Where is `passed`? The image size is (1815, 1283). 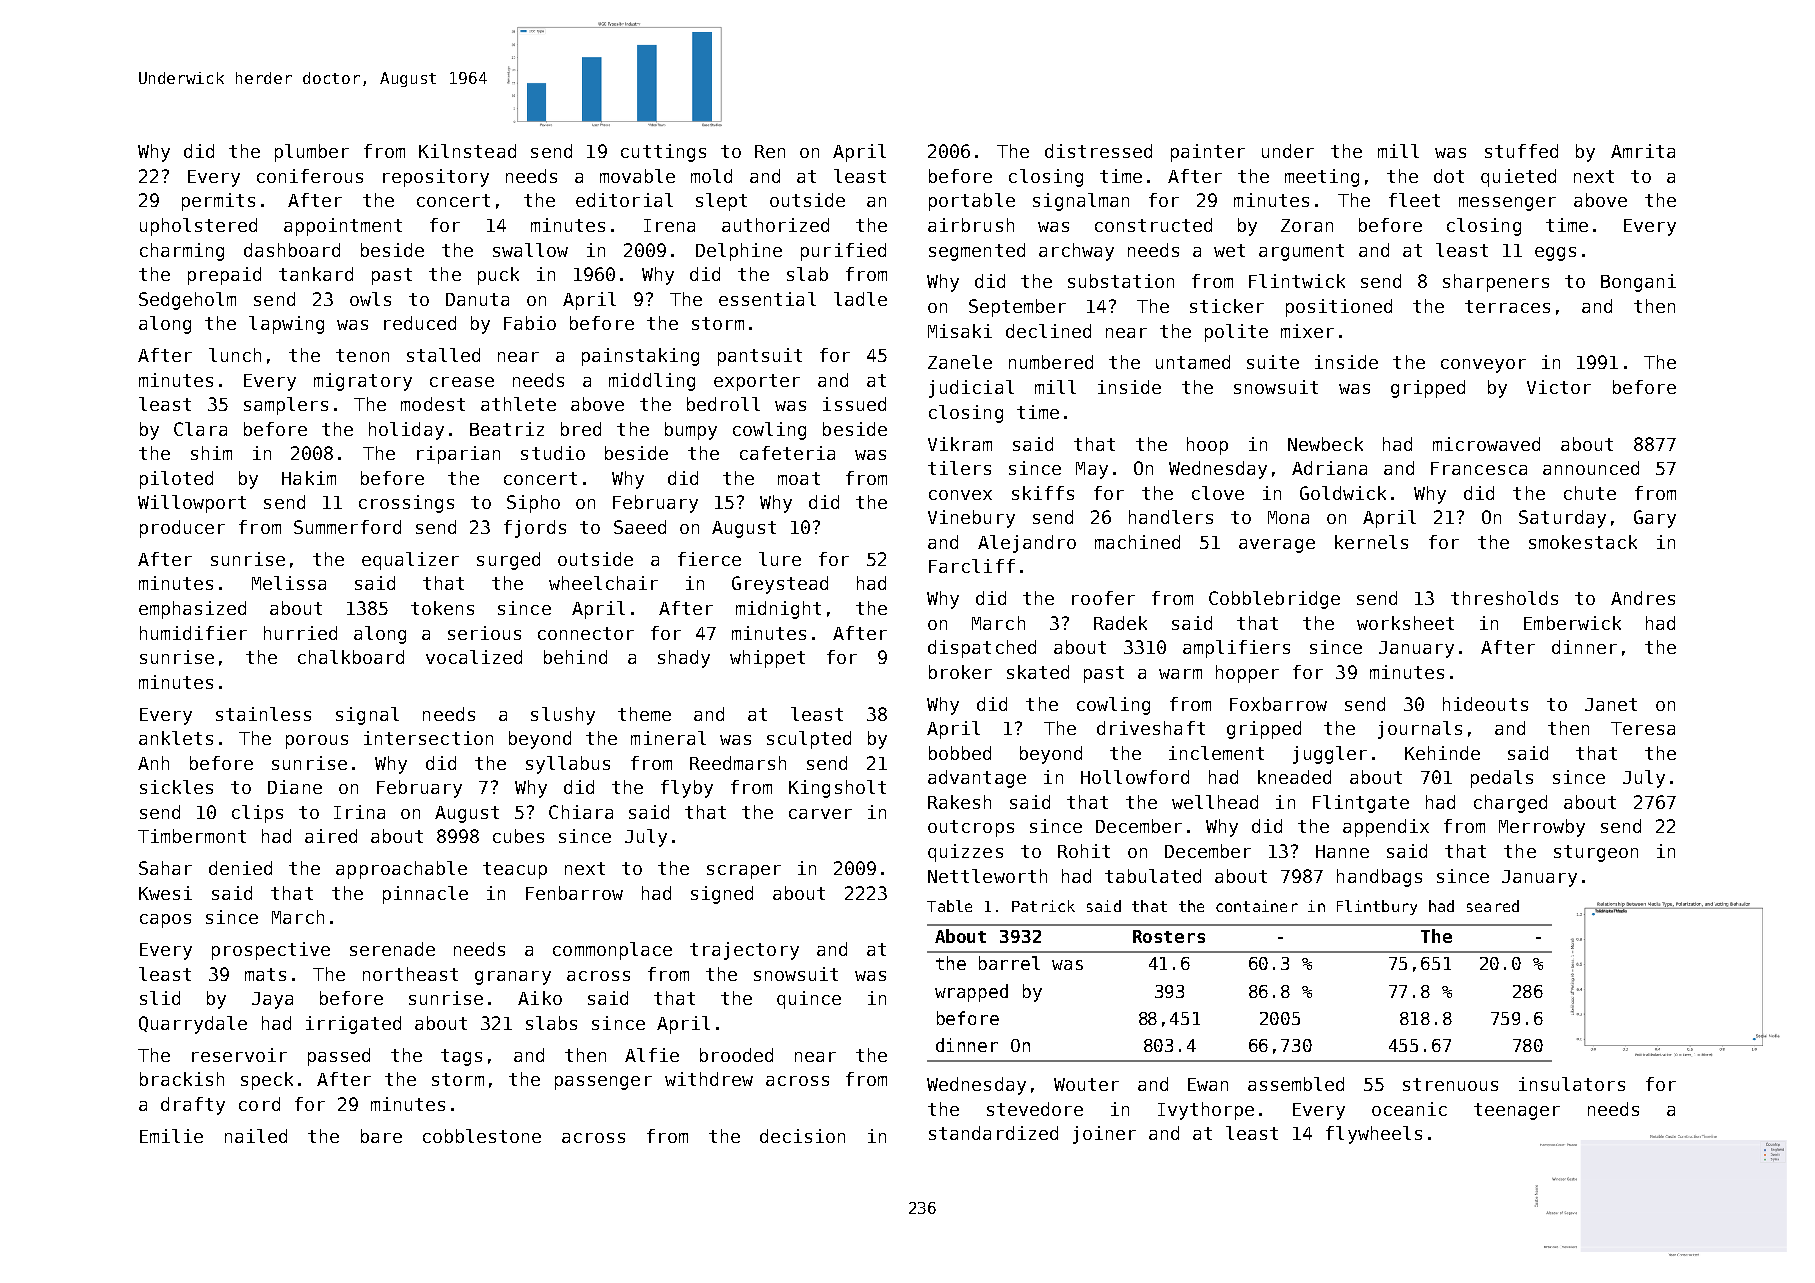 passed is located at coordinates (339, 1057).
